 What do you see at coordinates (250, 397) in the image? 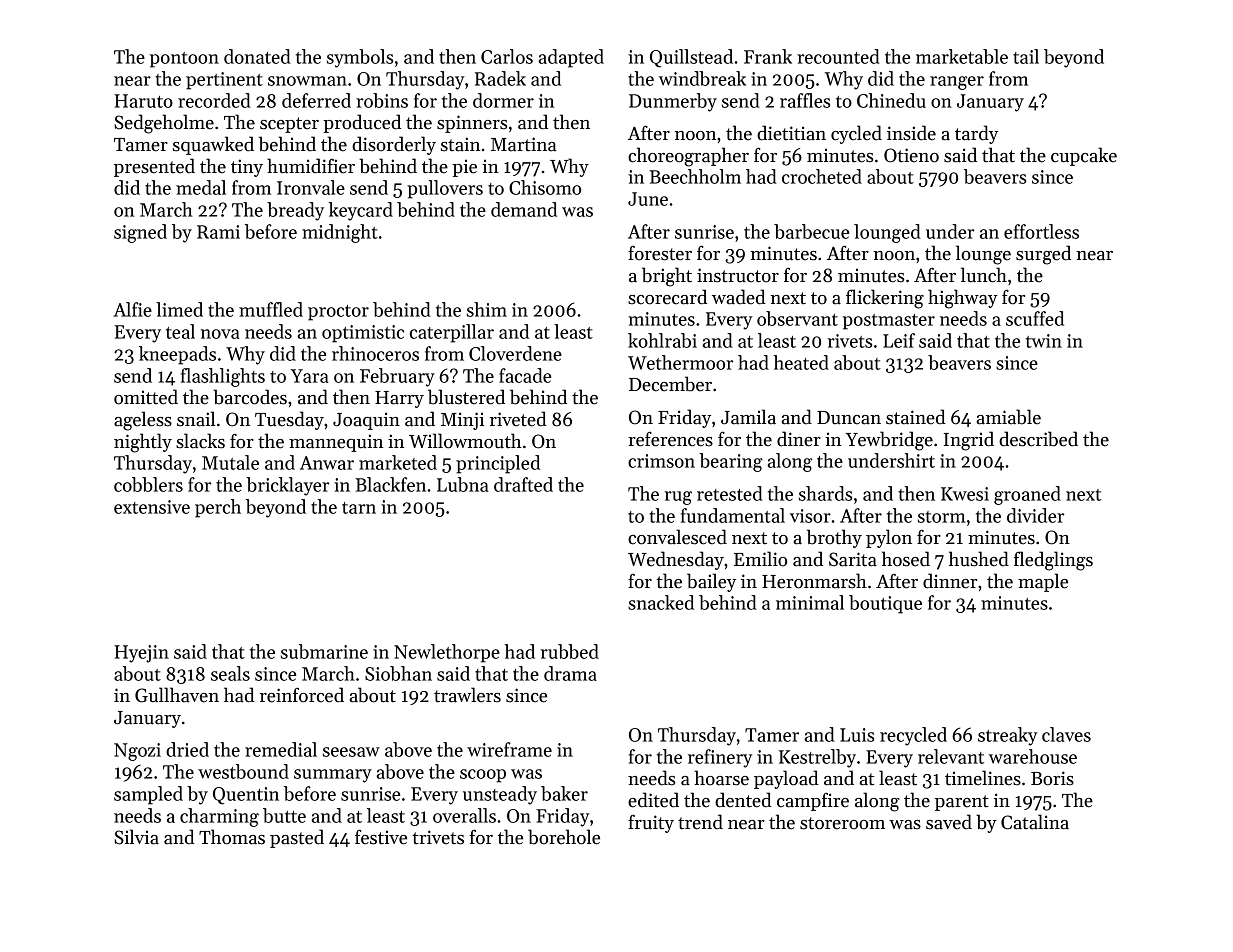
I see `barcodes` at bounding box center [250, 397].
